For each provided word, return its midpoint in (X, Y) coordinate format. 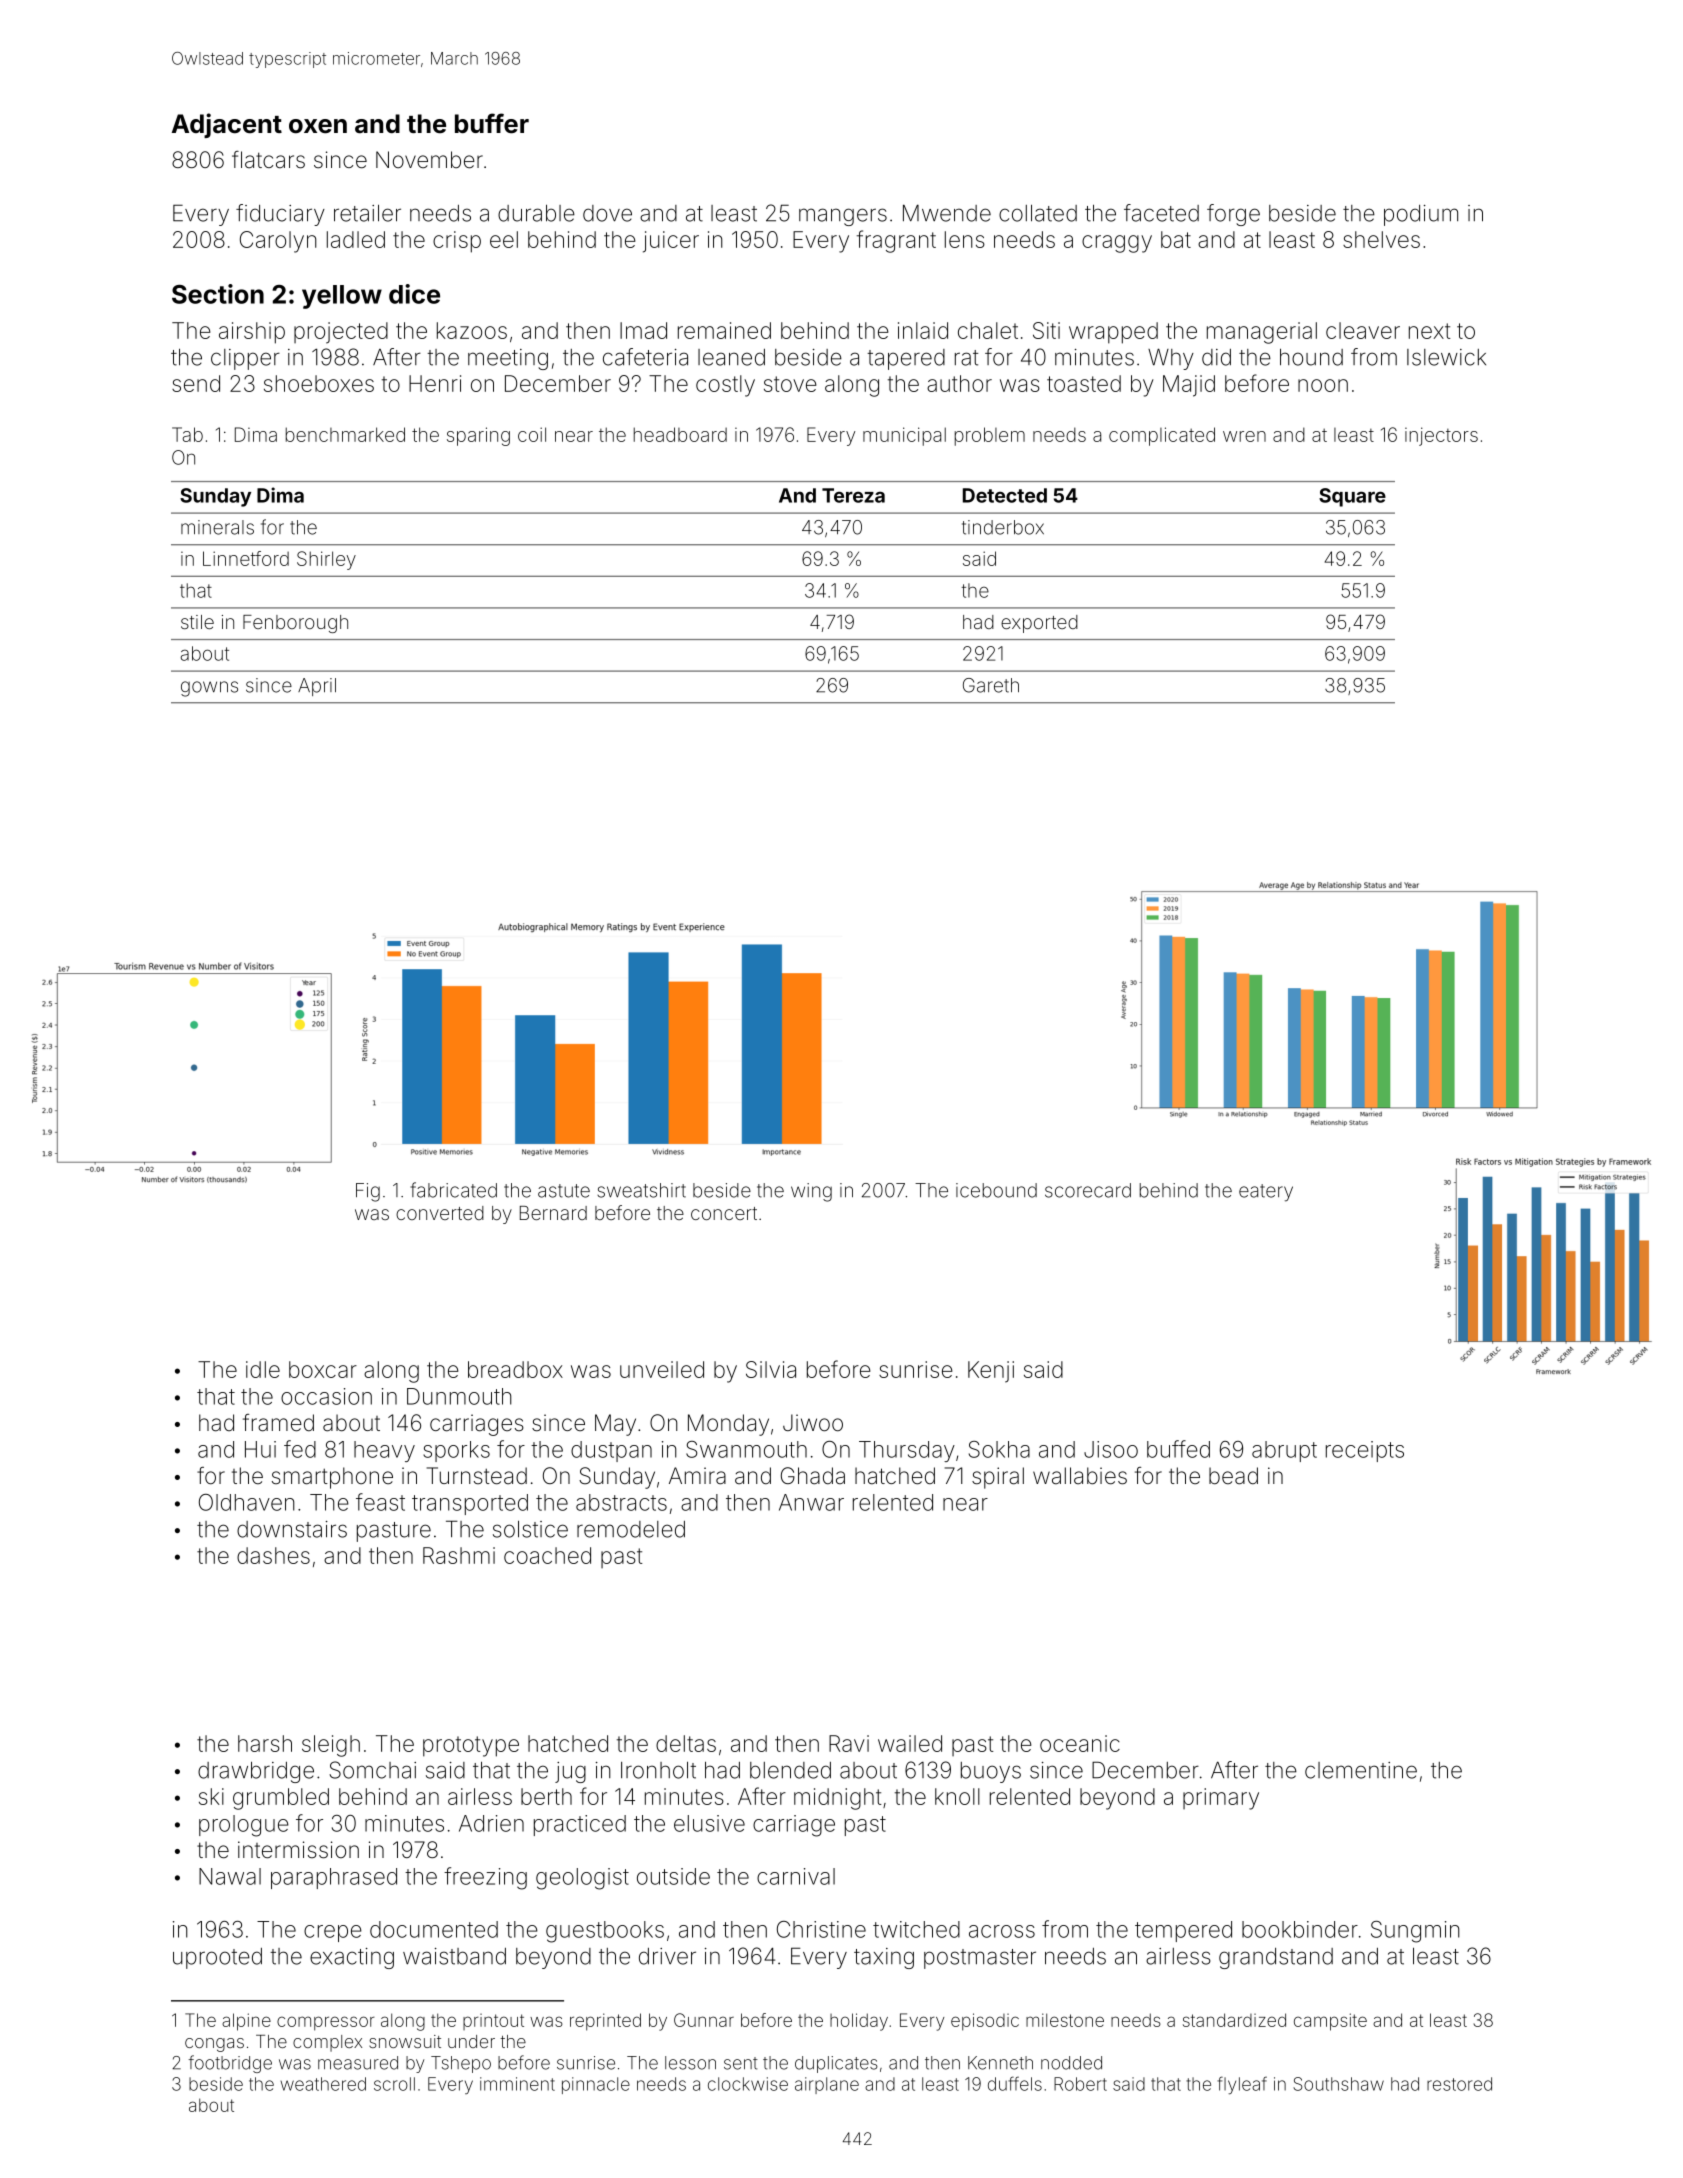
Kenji (991, 1372)
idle (263, 1369)
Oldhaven (247, 1502)
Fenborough (295, 624)
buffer (492, 123)
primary (1221, 1799)
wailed (910, 1743)
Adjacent (227, 125)
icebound (996, 1190)
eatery (1266, 1193)
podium (1421, 215)
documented (434, 1929)
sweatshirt (641, 1190)
